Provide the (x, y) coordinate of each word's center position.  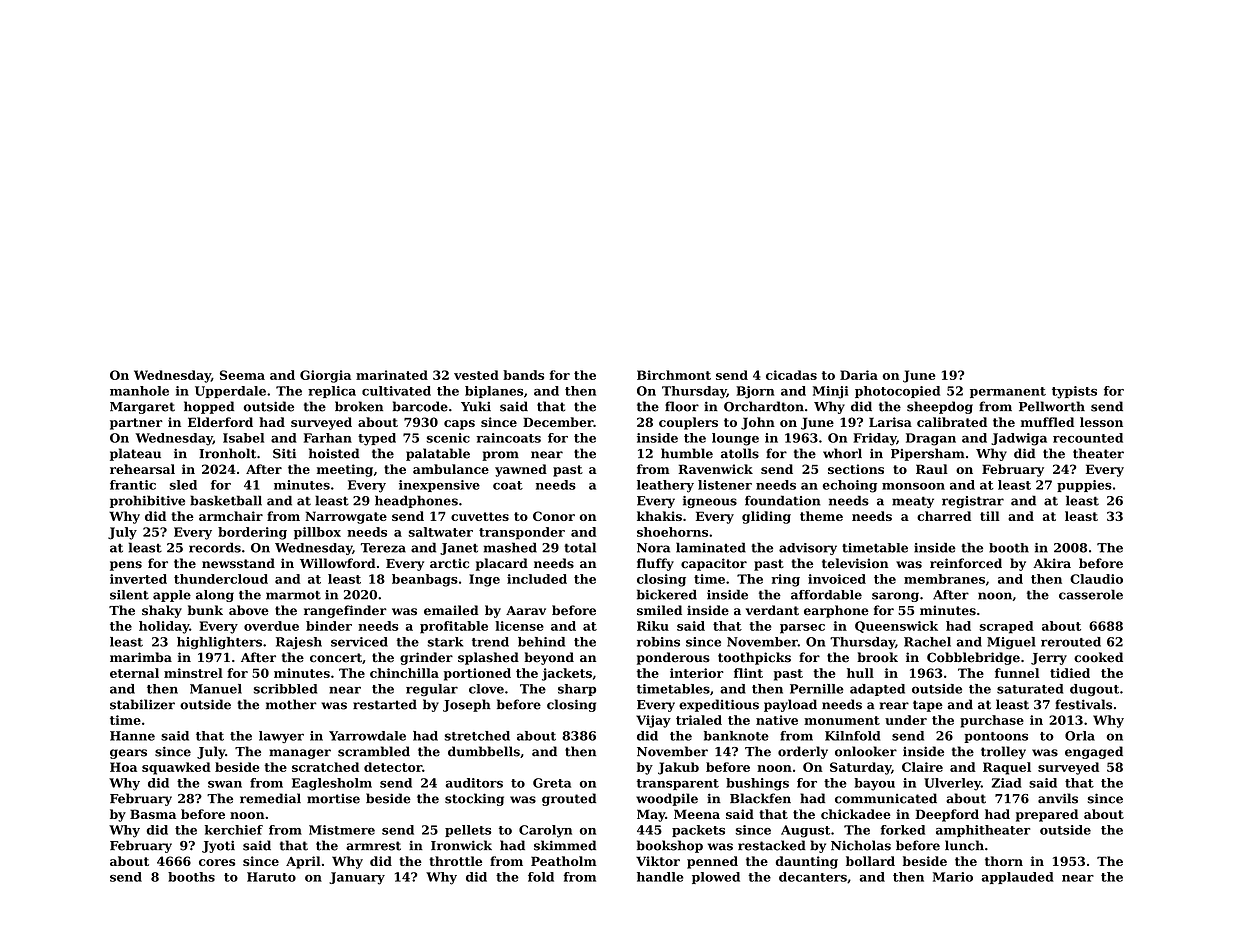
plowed (716, 878)
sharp (577, 690)
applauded (1017, 878)
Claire (922, 767)
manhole (139, 391)
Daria (859, 375)
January (357, 878)
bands (523, 375)
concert (336, 658)
